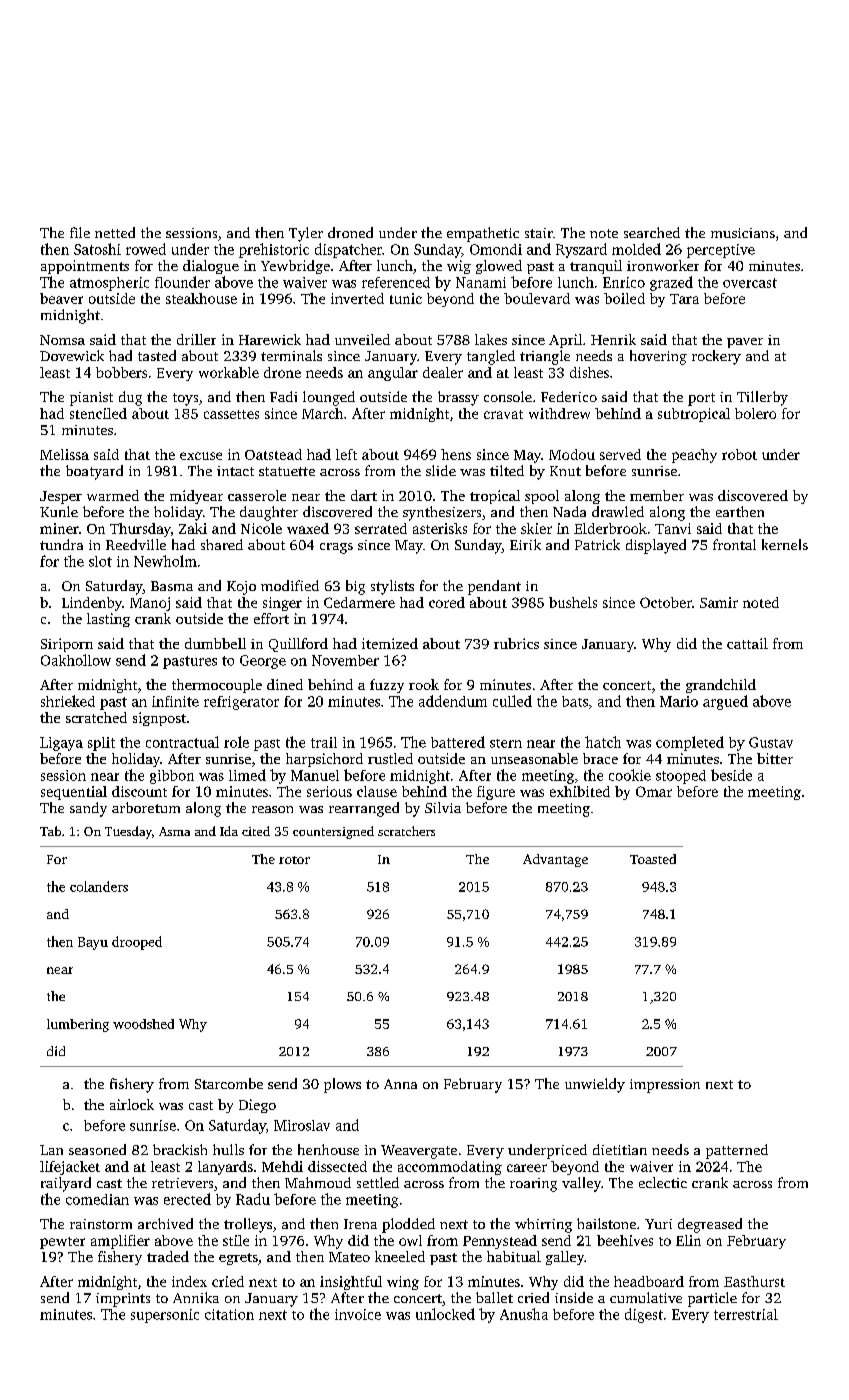 The image size is (849, 1400). What do you see at coordinates (508, 396) in the document?
I see `console` at bounding box center [508, 396].
